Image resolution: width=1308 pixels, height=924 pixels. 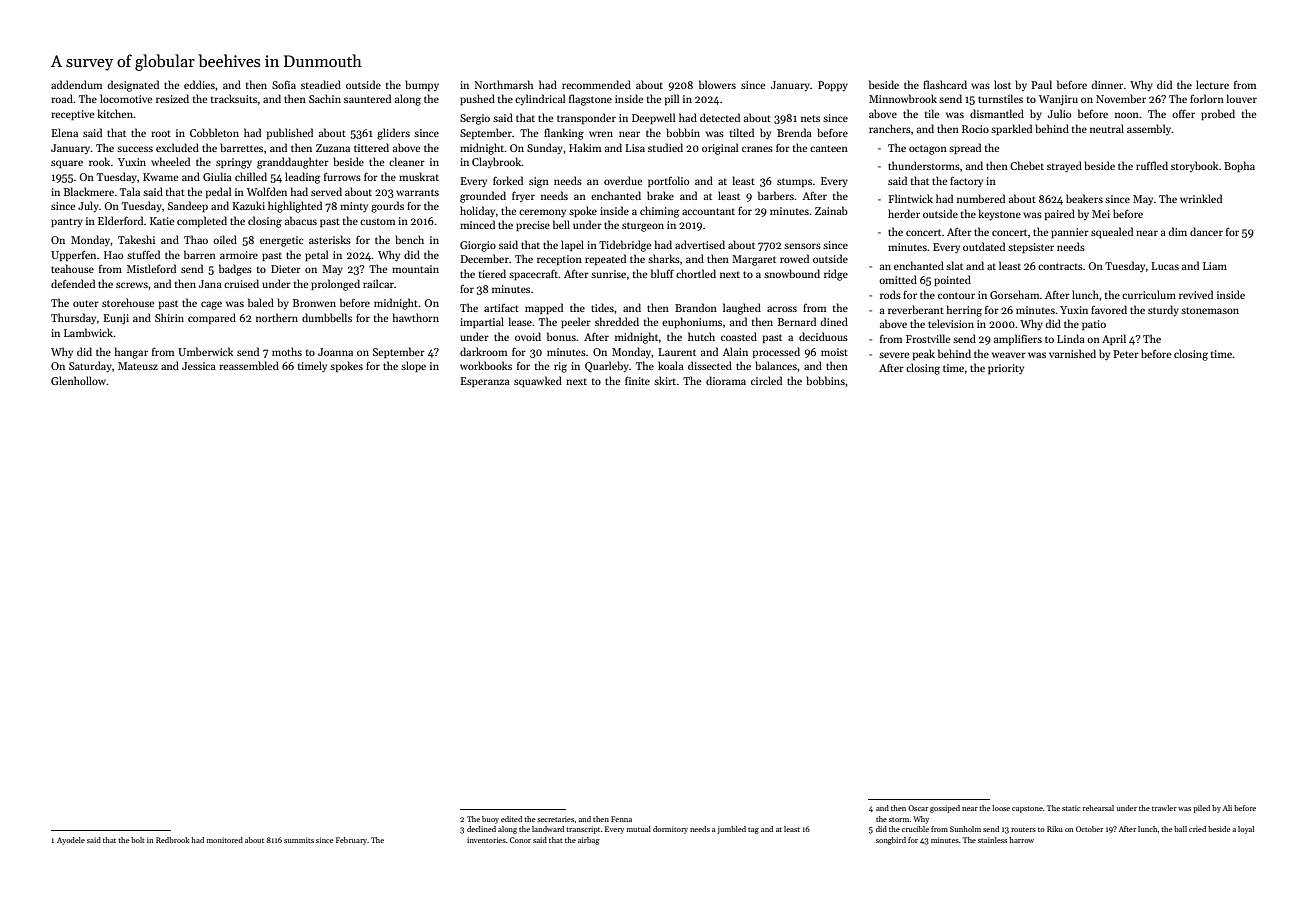 I want to click on snowbound, so click(x=792, y=273).
